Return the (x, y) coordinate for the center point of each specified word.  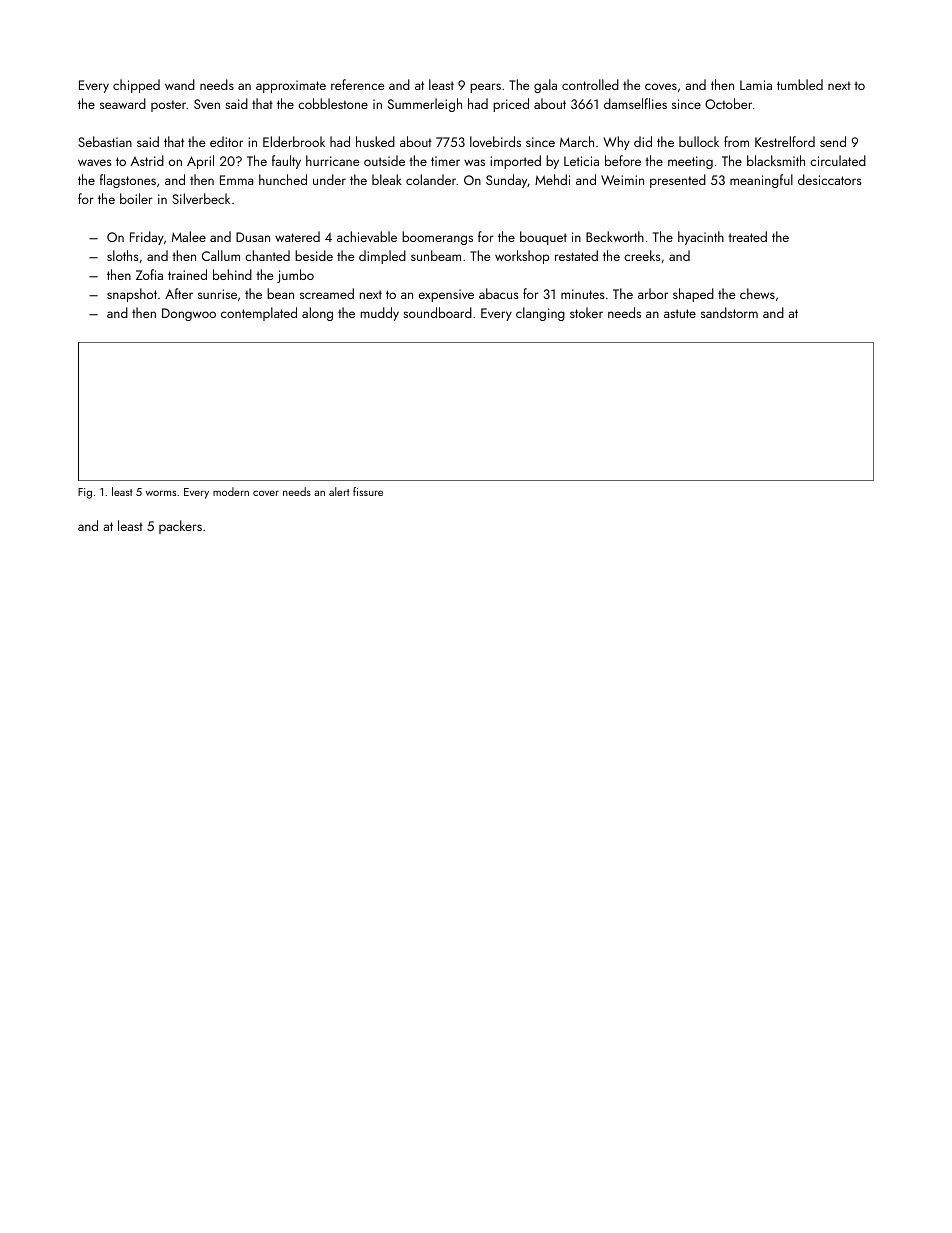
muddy (380, 314)
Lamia (756, 85)
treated (747, 236)
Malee (189, 236)
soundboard (437, 312)
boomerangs (437, 238)
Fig (85, 493)
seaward (123, 103)
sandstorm (729, 312)
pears (485, 88)
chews (757, 293)
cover (266, 493)
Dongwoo (189, 314)
